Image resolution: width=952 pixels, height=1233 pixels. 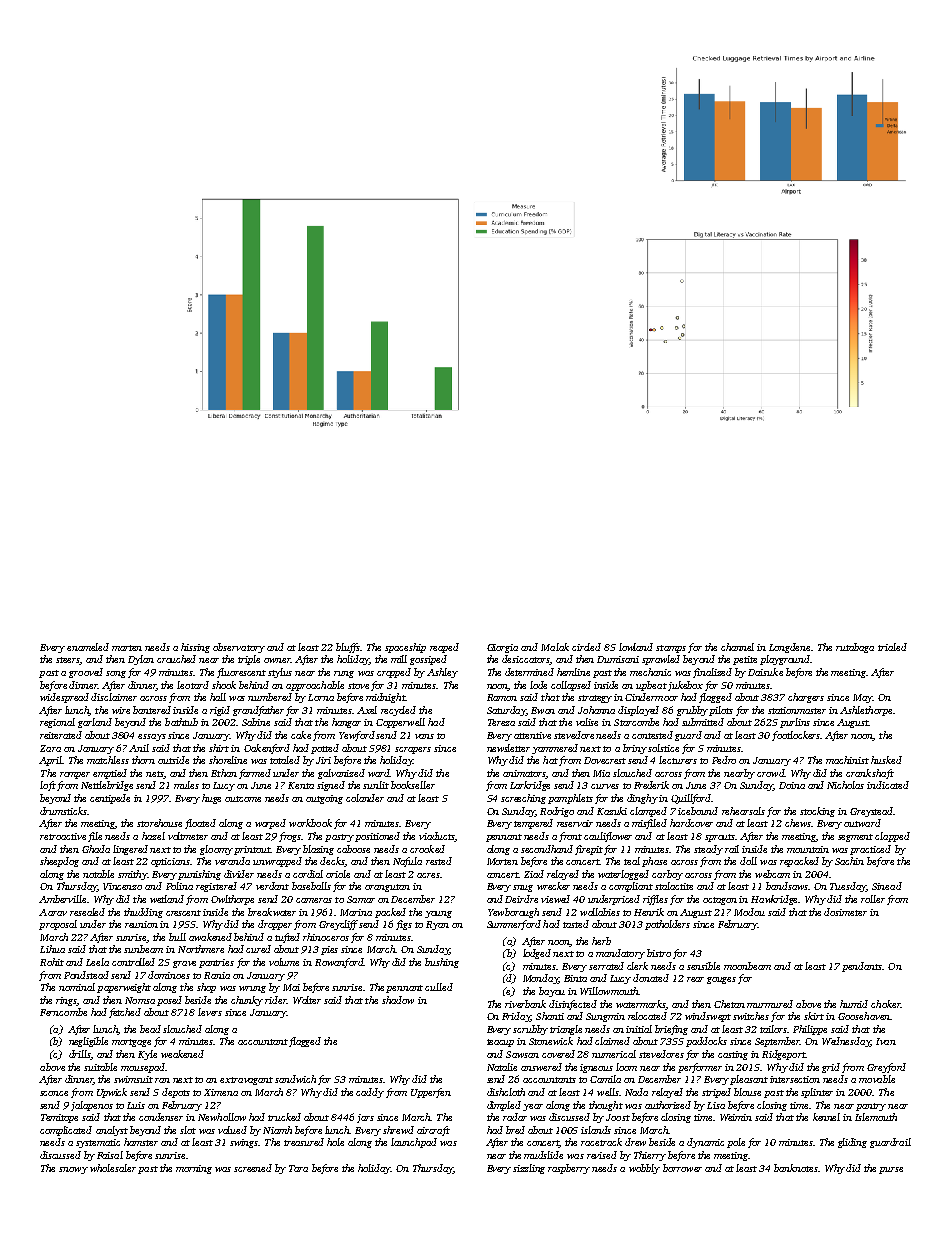 I want to click on skirt, so click(x=814, y=1016).
